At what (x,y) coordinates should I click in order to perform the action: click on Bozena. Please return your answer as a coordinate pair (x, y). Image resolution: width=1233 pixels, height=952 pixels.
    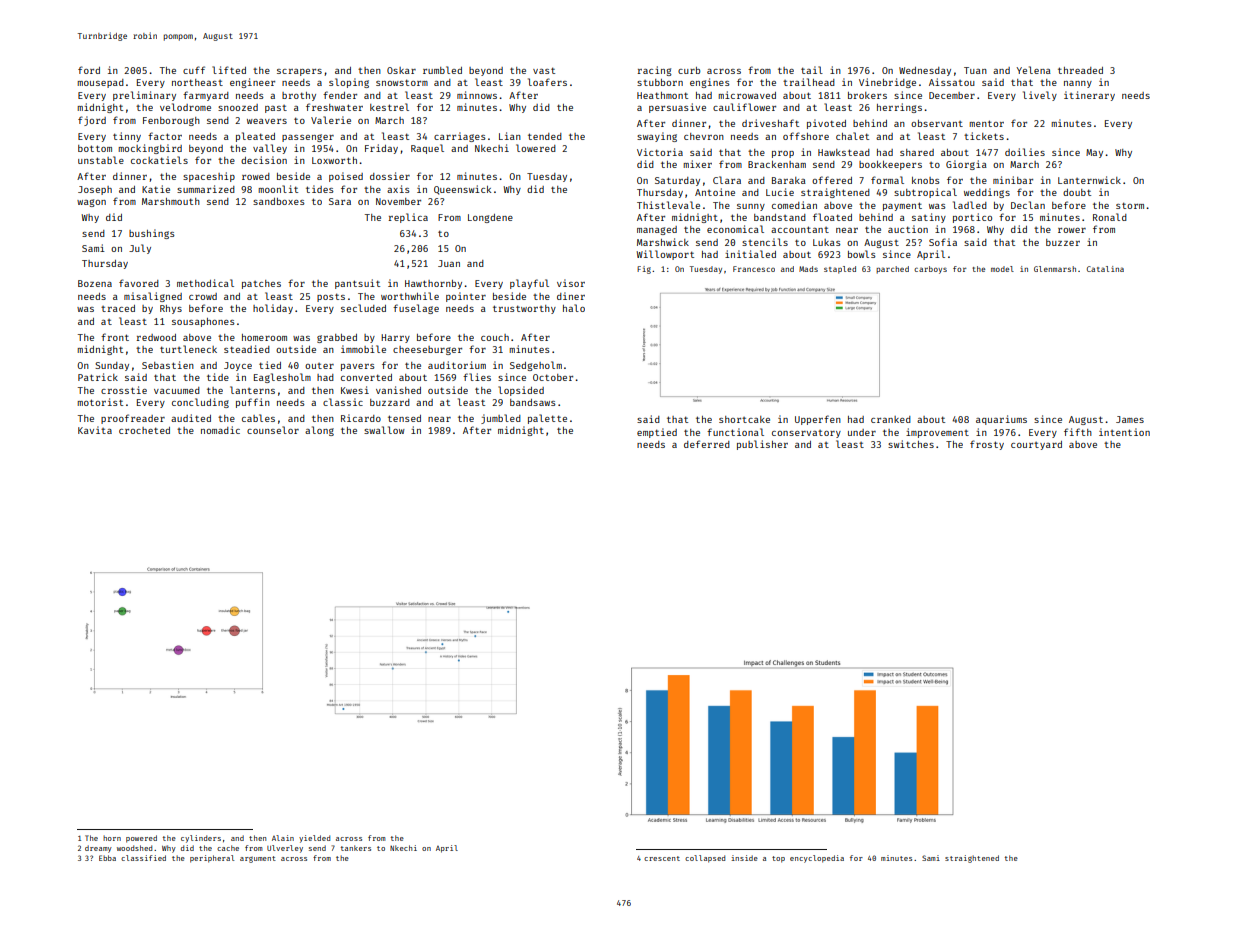
    Looking at the image, I should click on (95, 283).
